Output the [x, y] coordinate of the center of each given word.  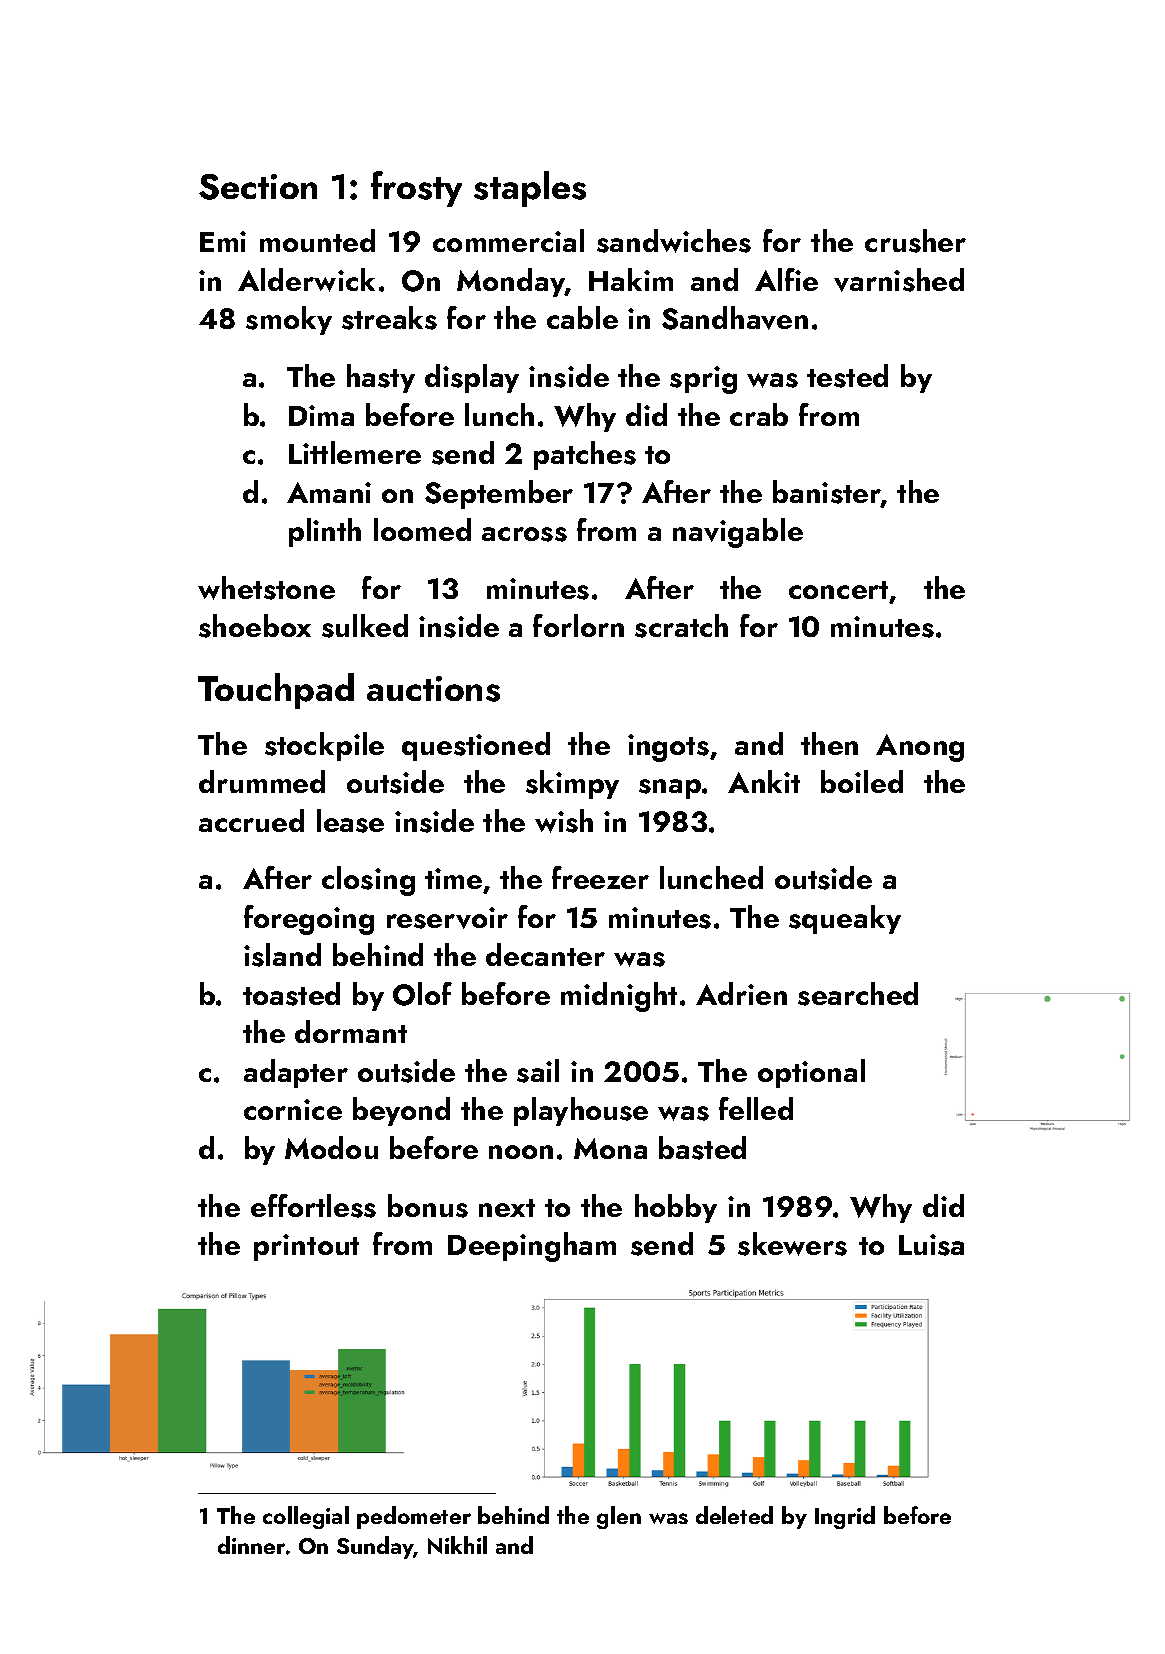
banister [827, 492]
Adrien [741, 993]
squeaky [845, 919]
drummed [262, 781]
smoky [289, 320]
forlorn [578, 625]
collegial [306, 1517]
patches [585, 455]
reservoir [447, 918]
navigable [738, 533]
